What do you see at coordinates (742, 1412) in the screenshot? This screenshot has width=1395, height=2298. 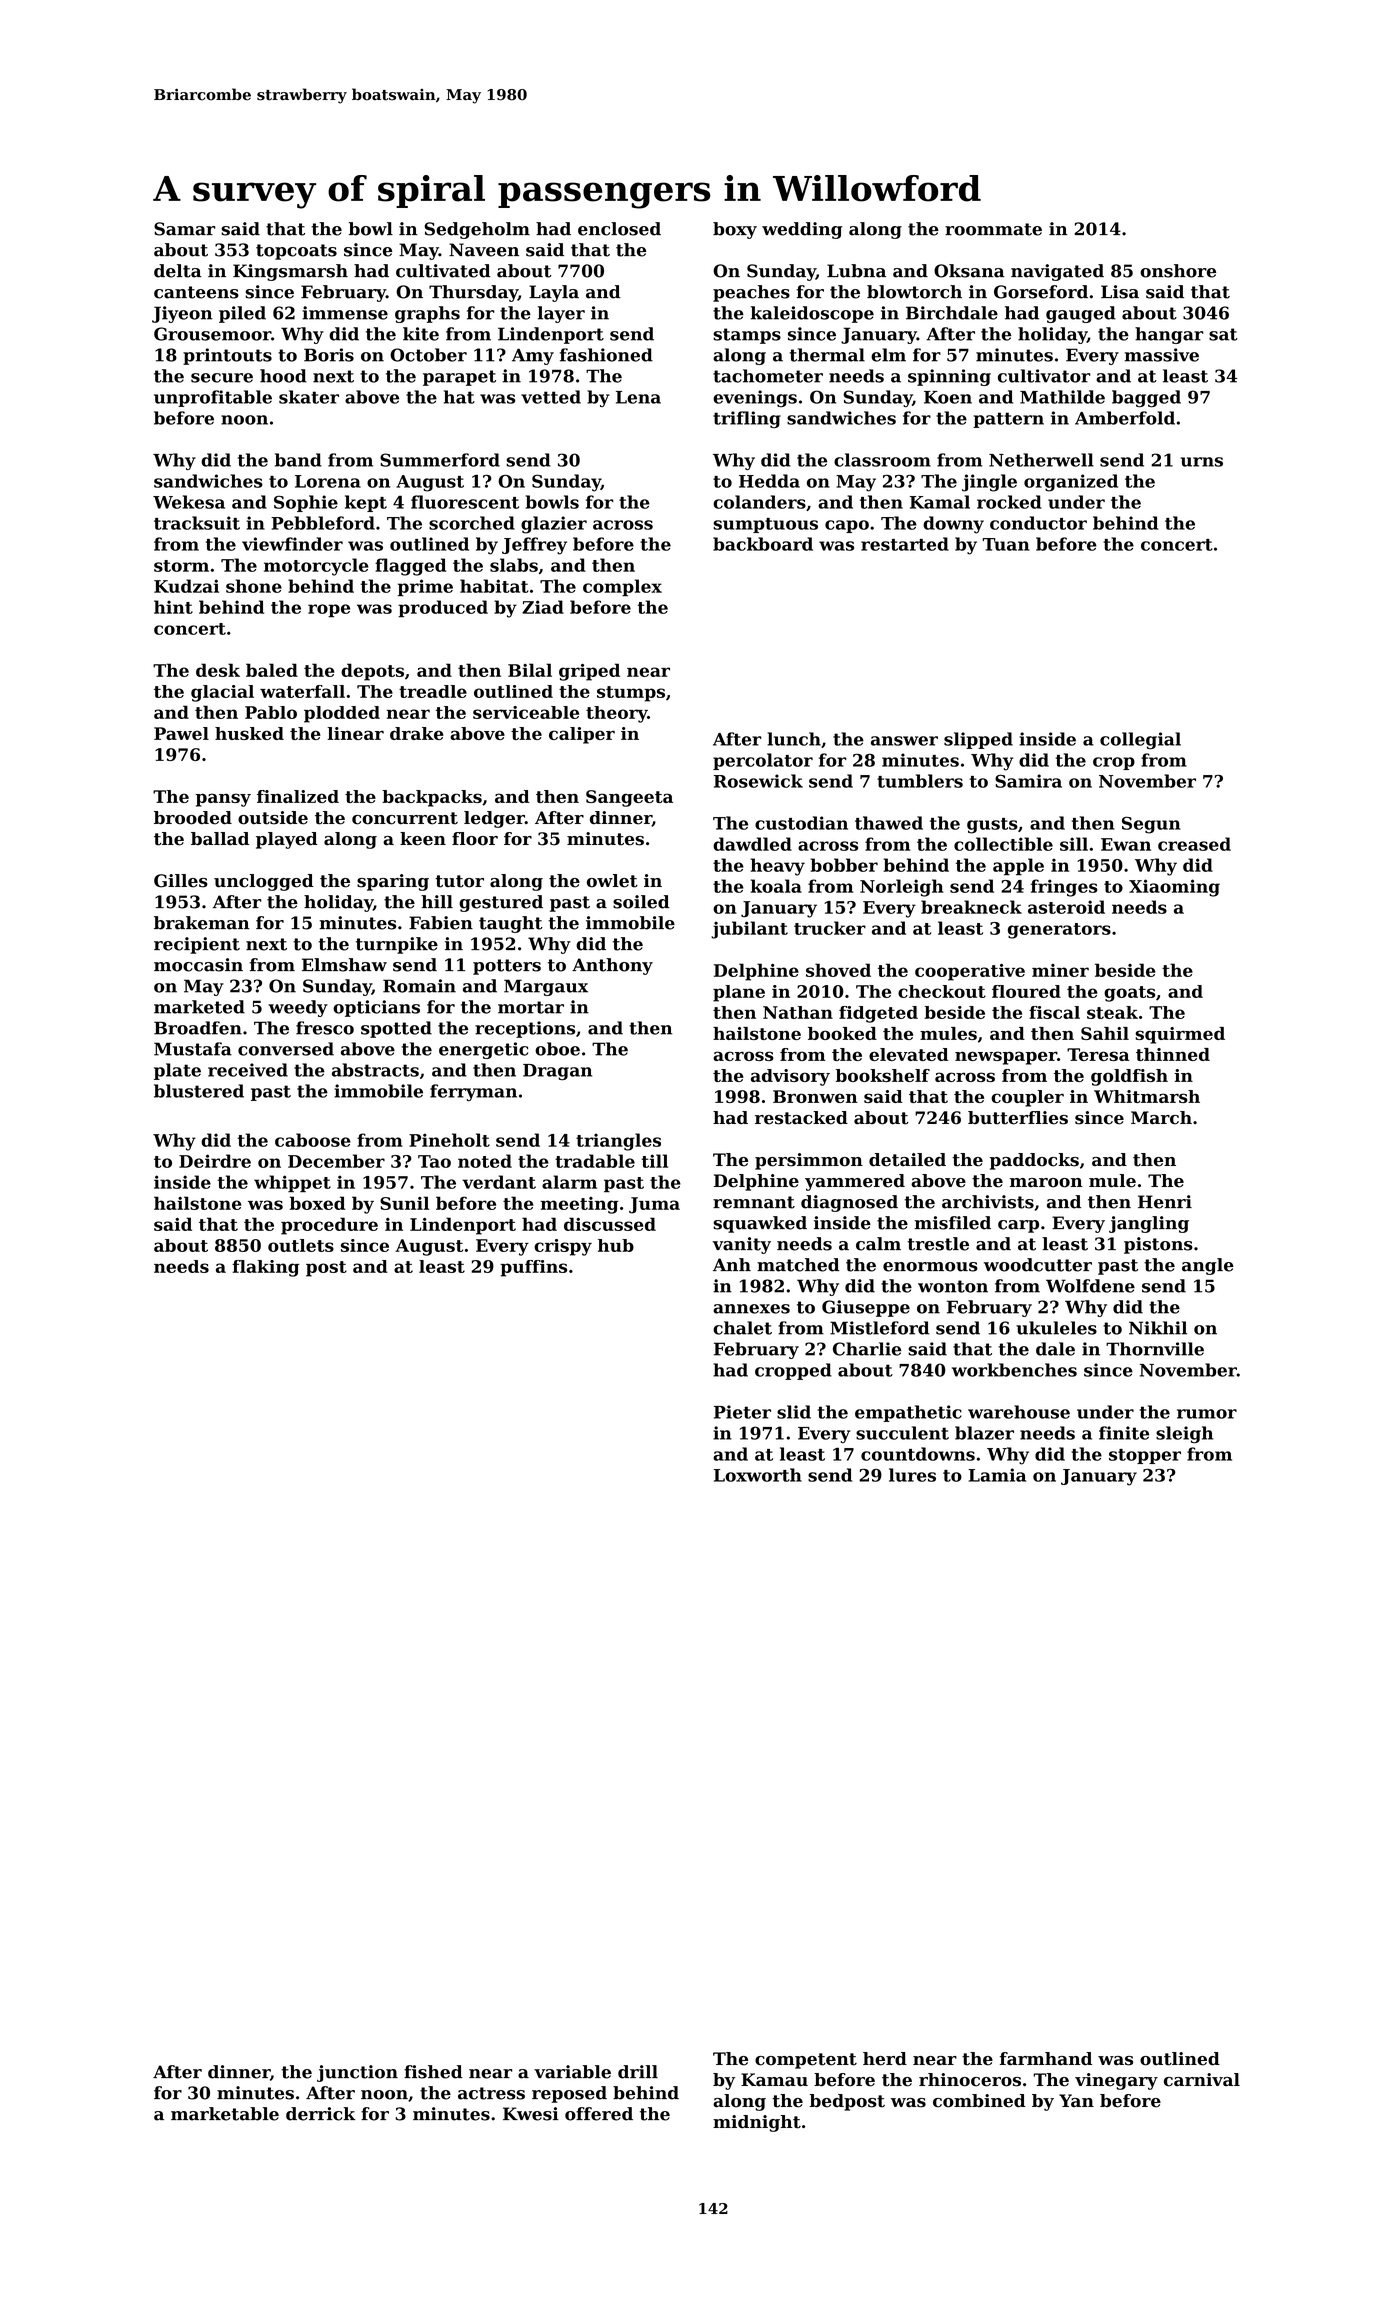 I see `Pieter` at bounding box center [742, 1412].
